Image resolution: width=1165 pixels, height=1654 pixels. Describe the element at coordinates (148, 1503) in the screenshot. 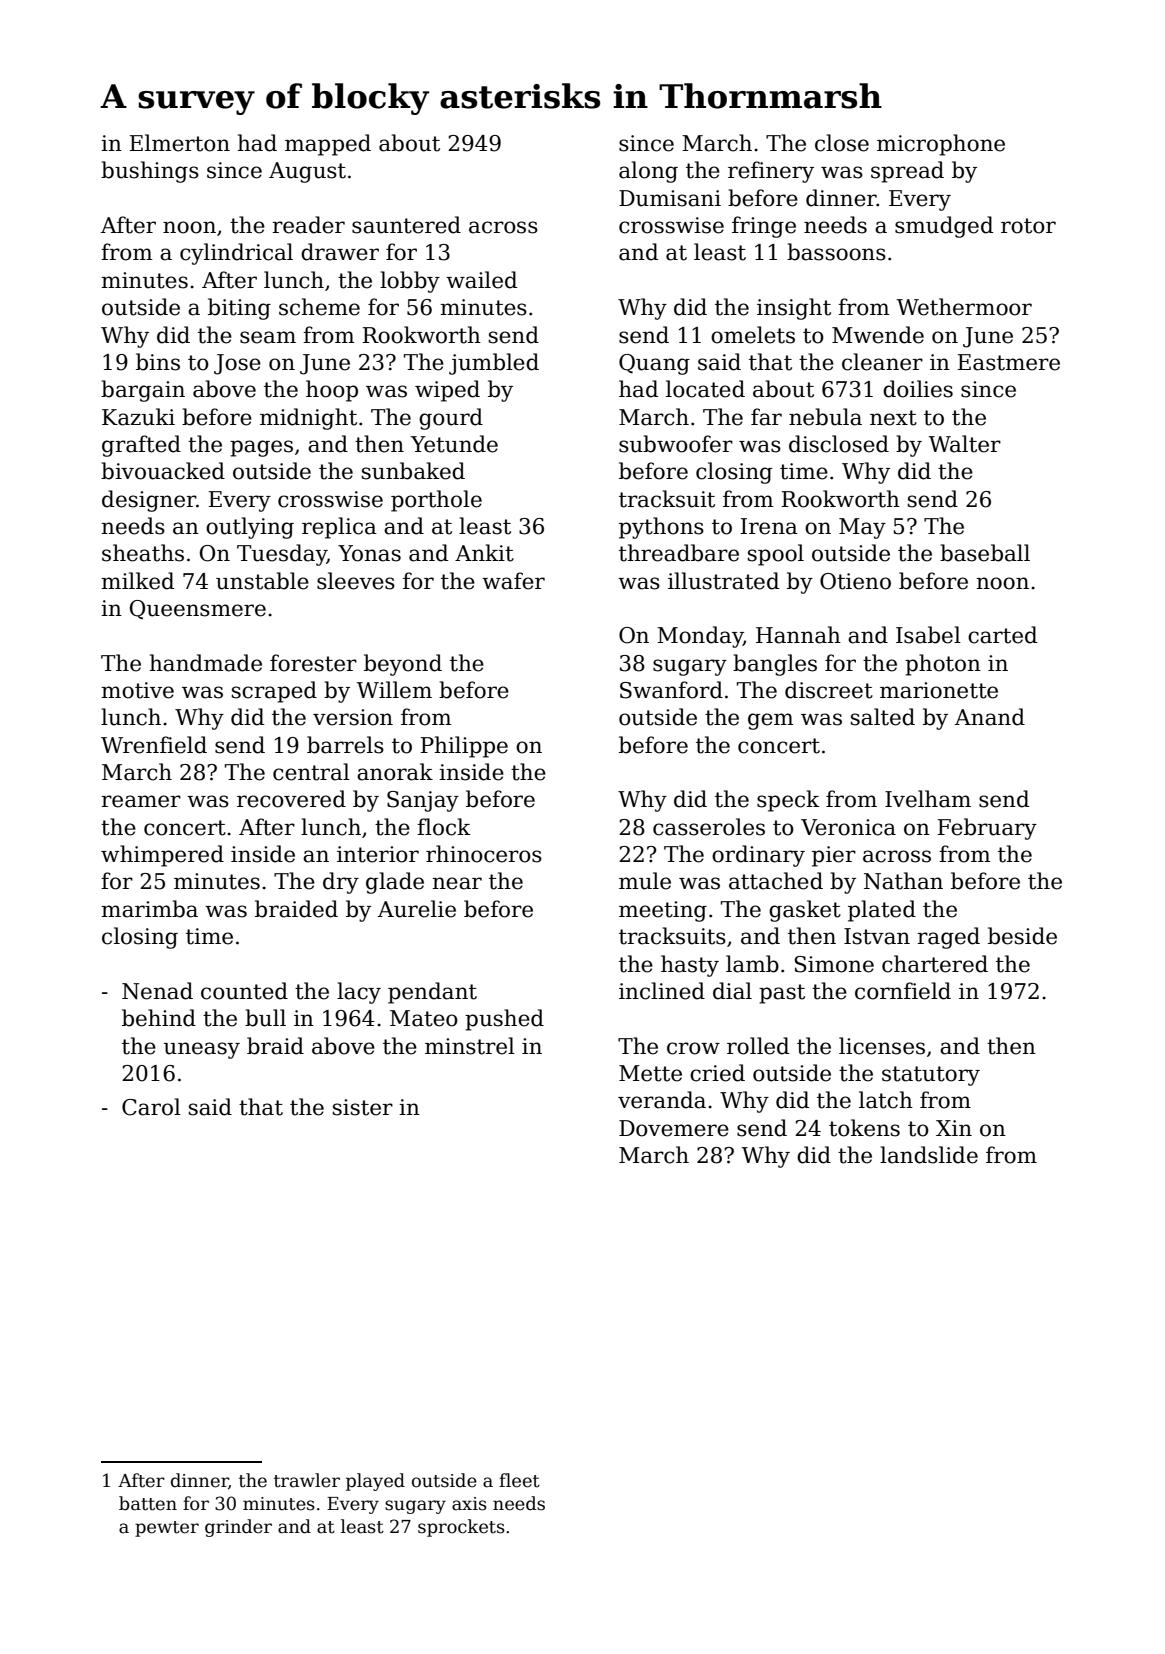

I see `batten` at that location.
